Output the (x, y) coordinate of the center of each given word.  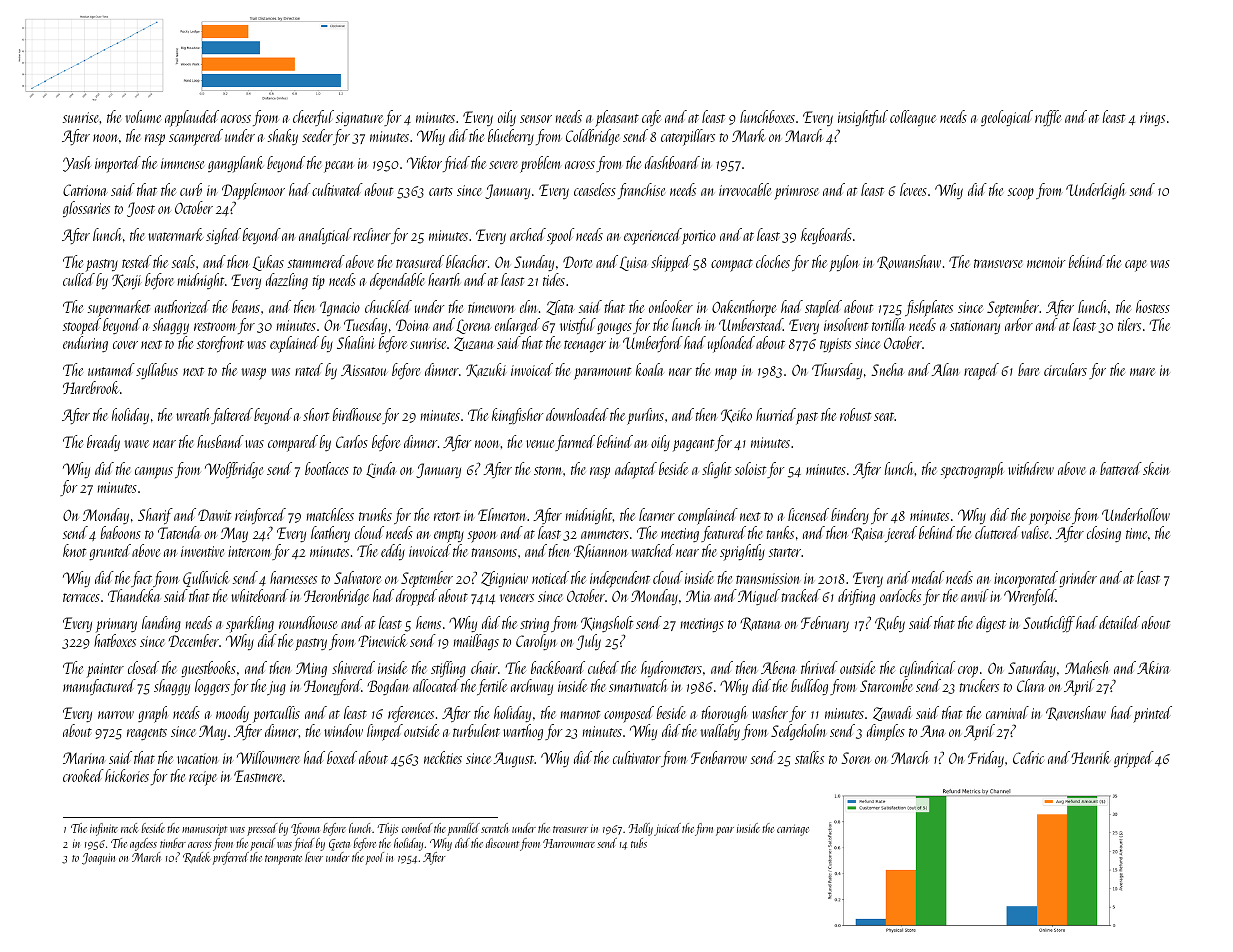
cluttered (997, 532)
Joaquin (98, 859)
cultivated (337, 189)
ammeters (605, 534)
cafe (651, 118)
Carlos (352, 441)
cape (1135, 266)
